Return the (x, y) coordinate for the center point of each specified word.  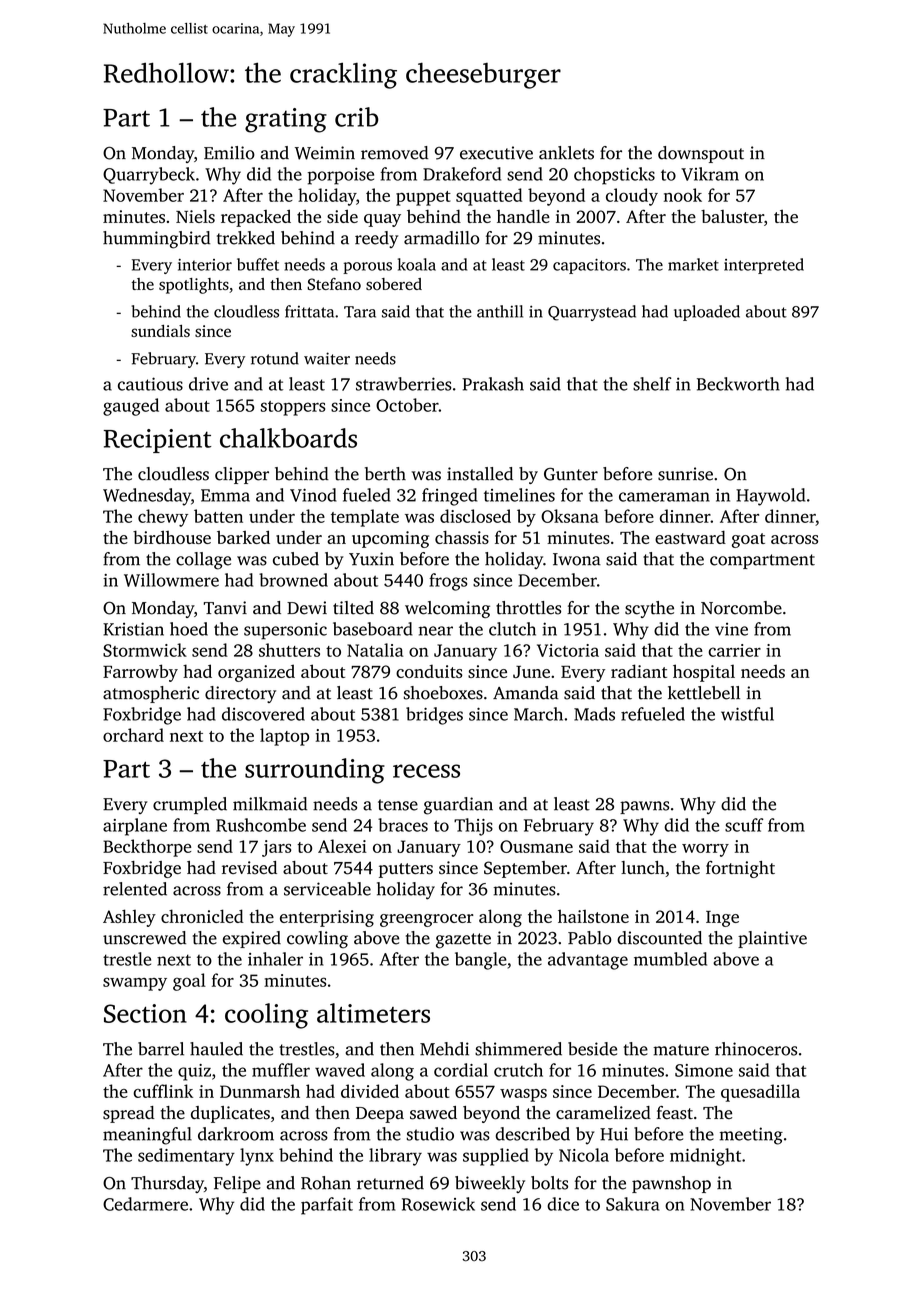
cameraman (664, 497)
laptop (284, 737)
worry (705, 850)
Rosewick (438, 1204)
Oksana (570, 516)
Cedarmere (145, 1204)
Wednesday (147, 497)
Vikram (710, 174)
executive (496, 153)
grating (286, 120)
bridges (434, 716)
